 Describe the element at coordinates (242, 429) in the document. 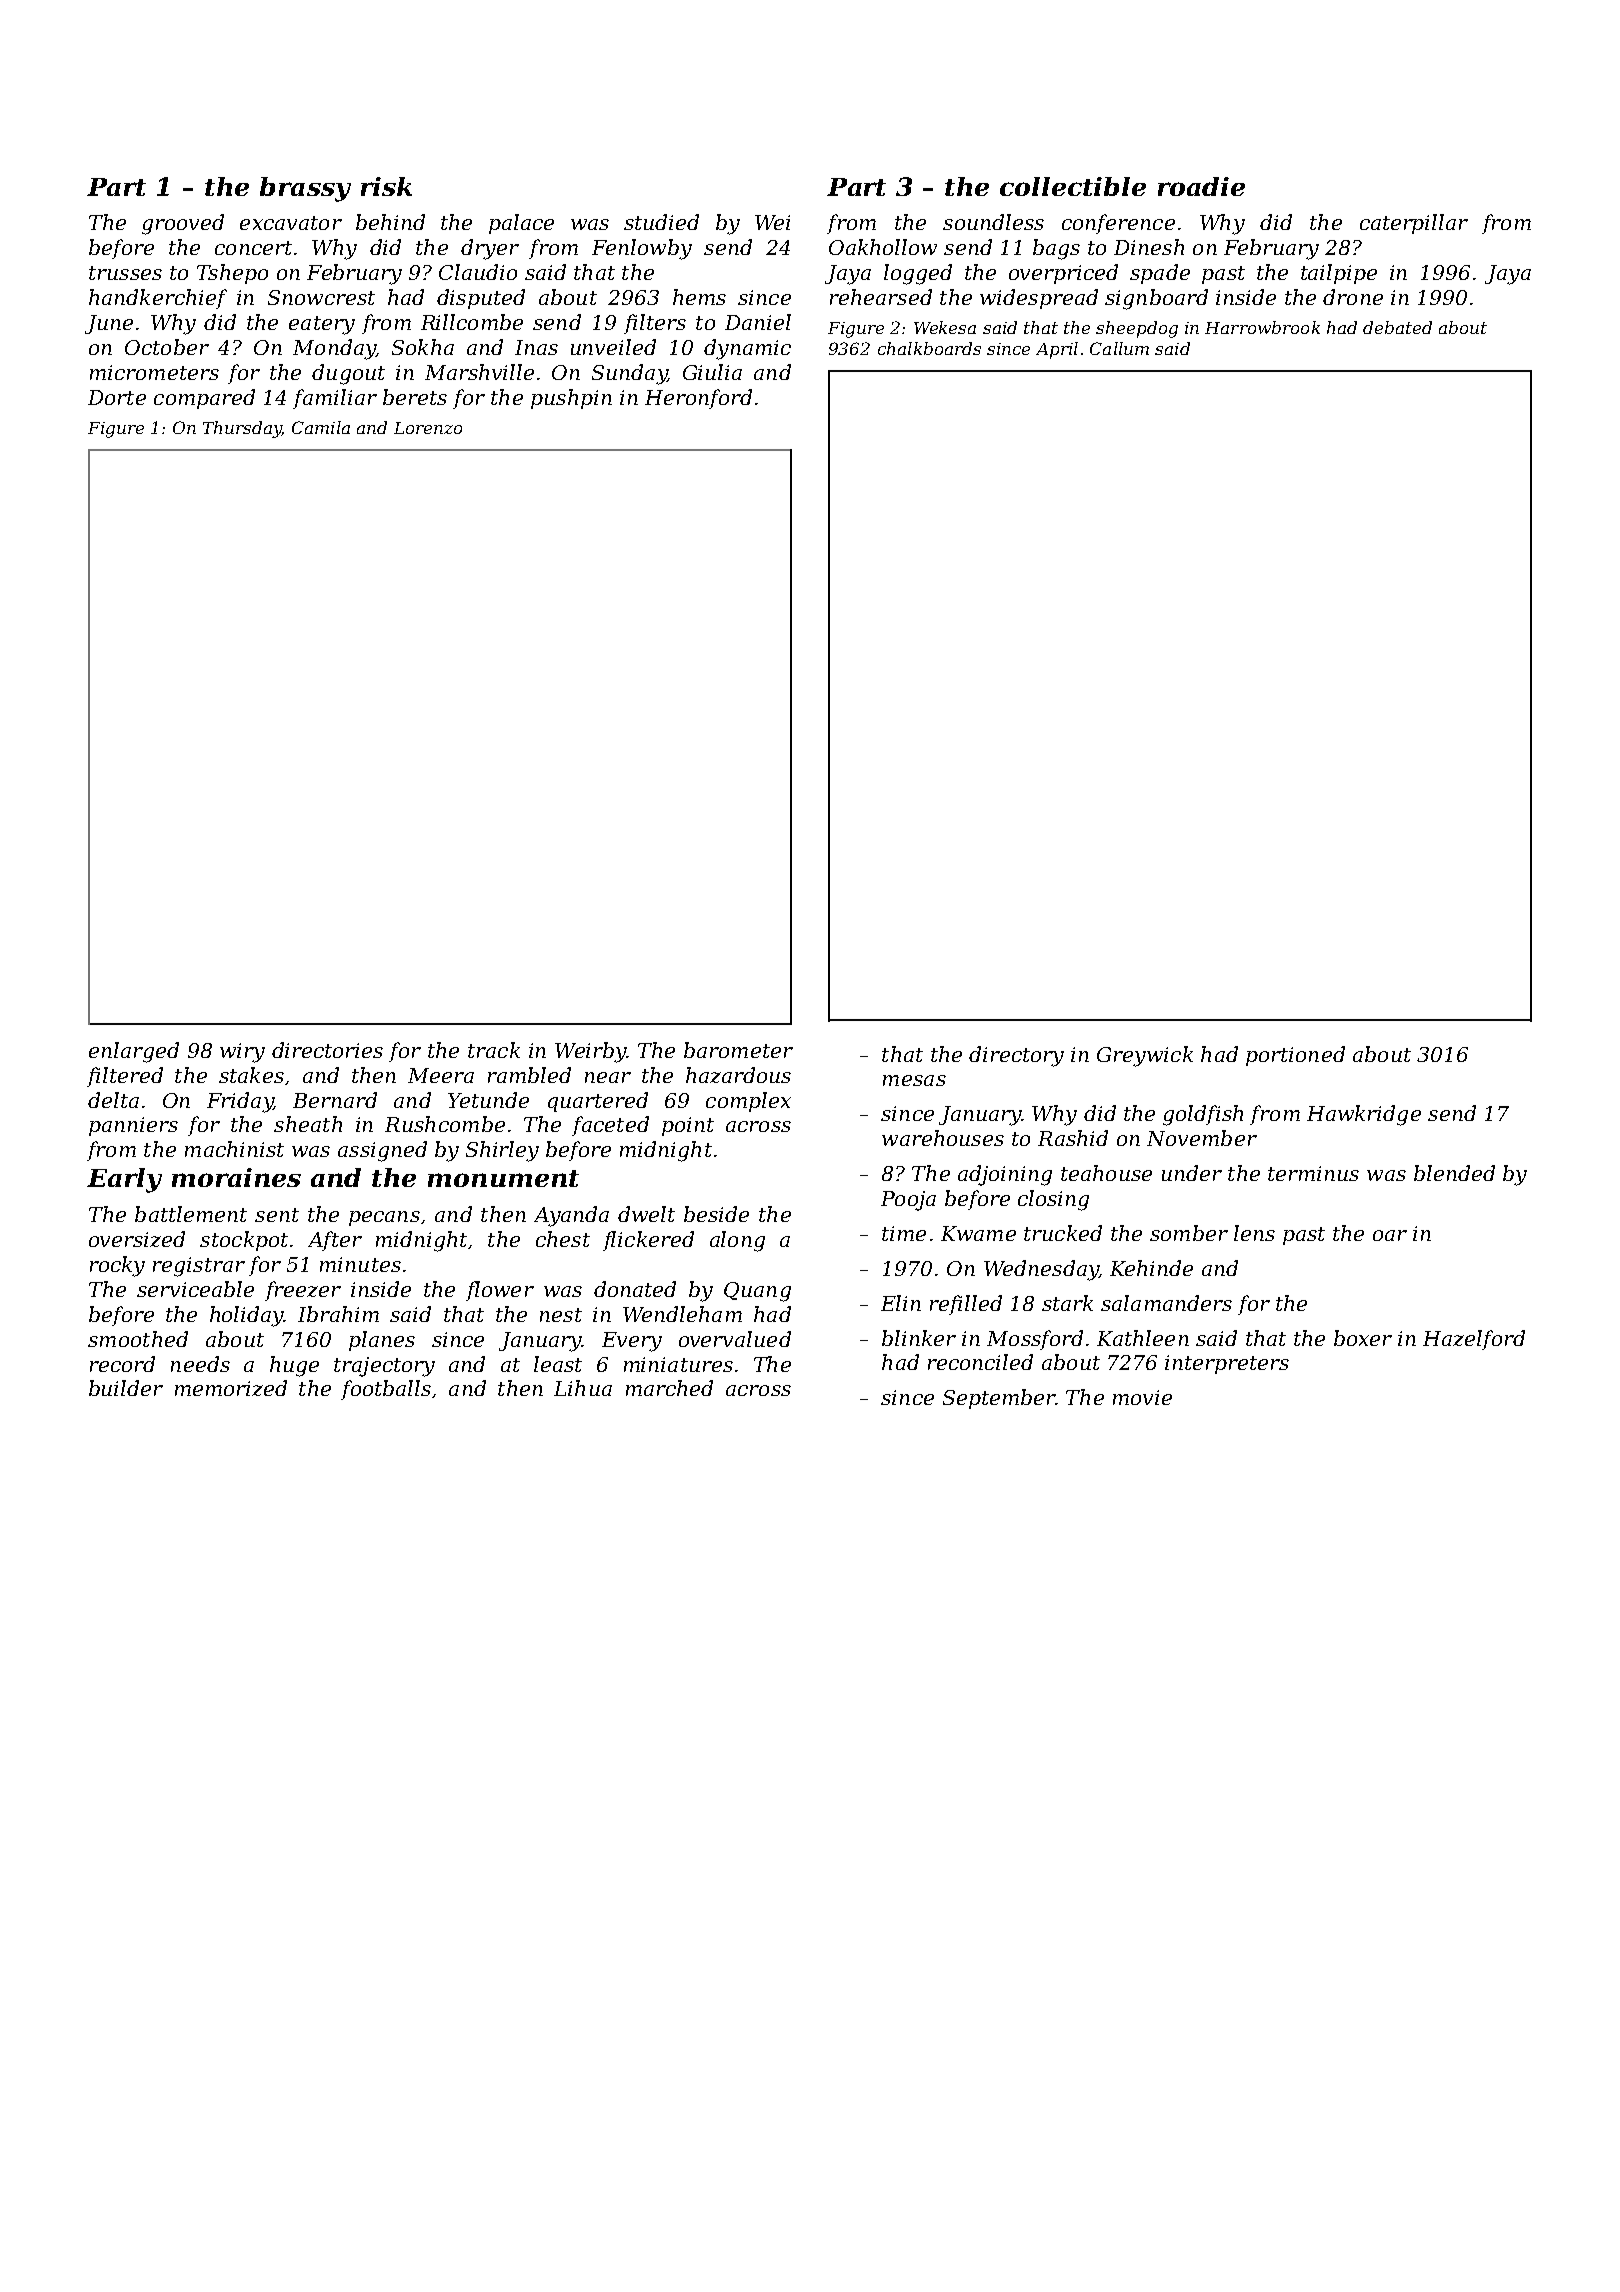

I see `Thursday` at that location.
